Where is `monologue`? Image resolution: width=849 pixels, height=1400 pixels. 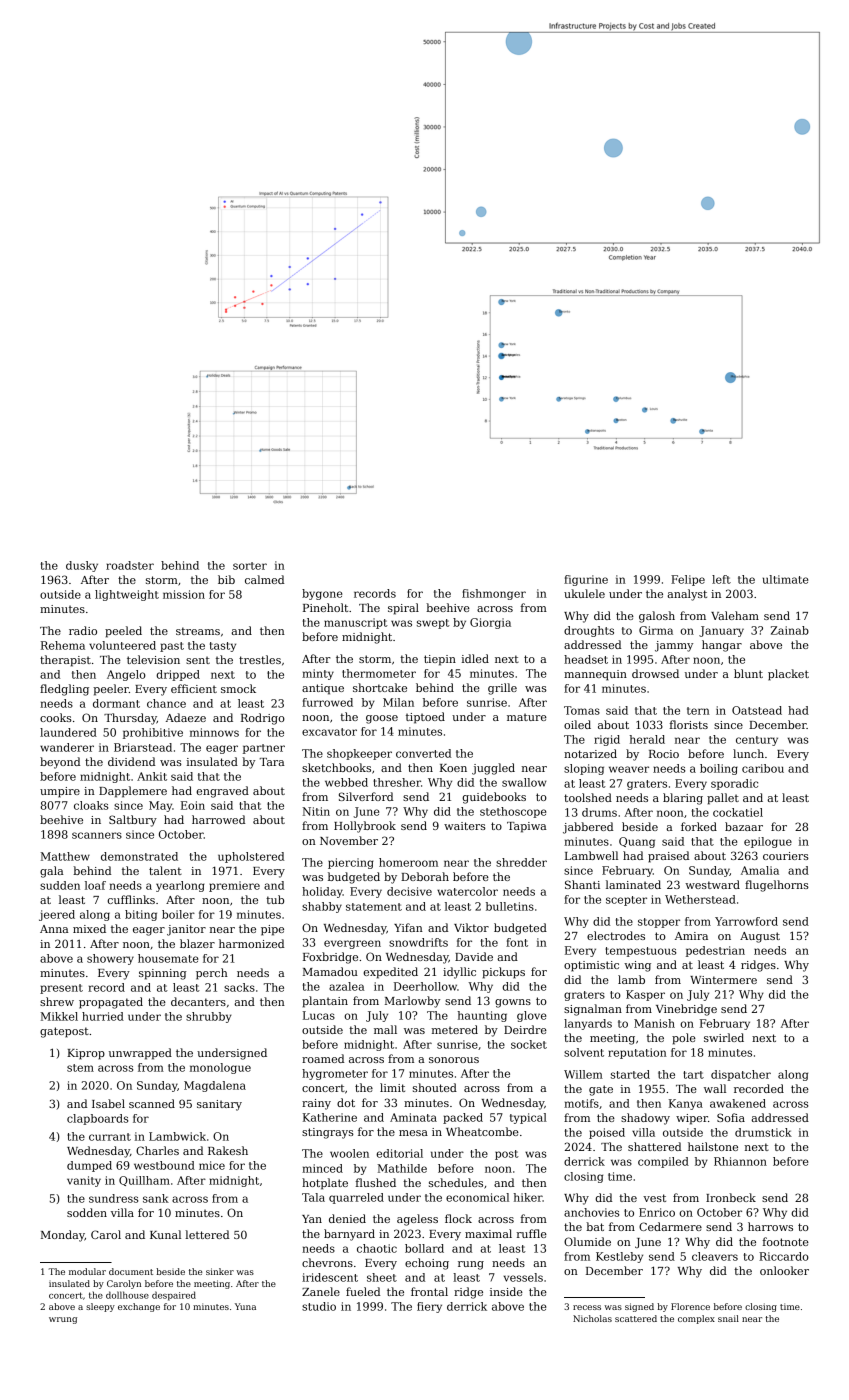 monologue is located at coordinates (220, 1068).
